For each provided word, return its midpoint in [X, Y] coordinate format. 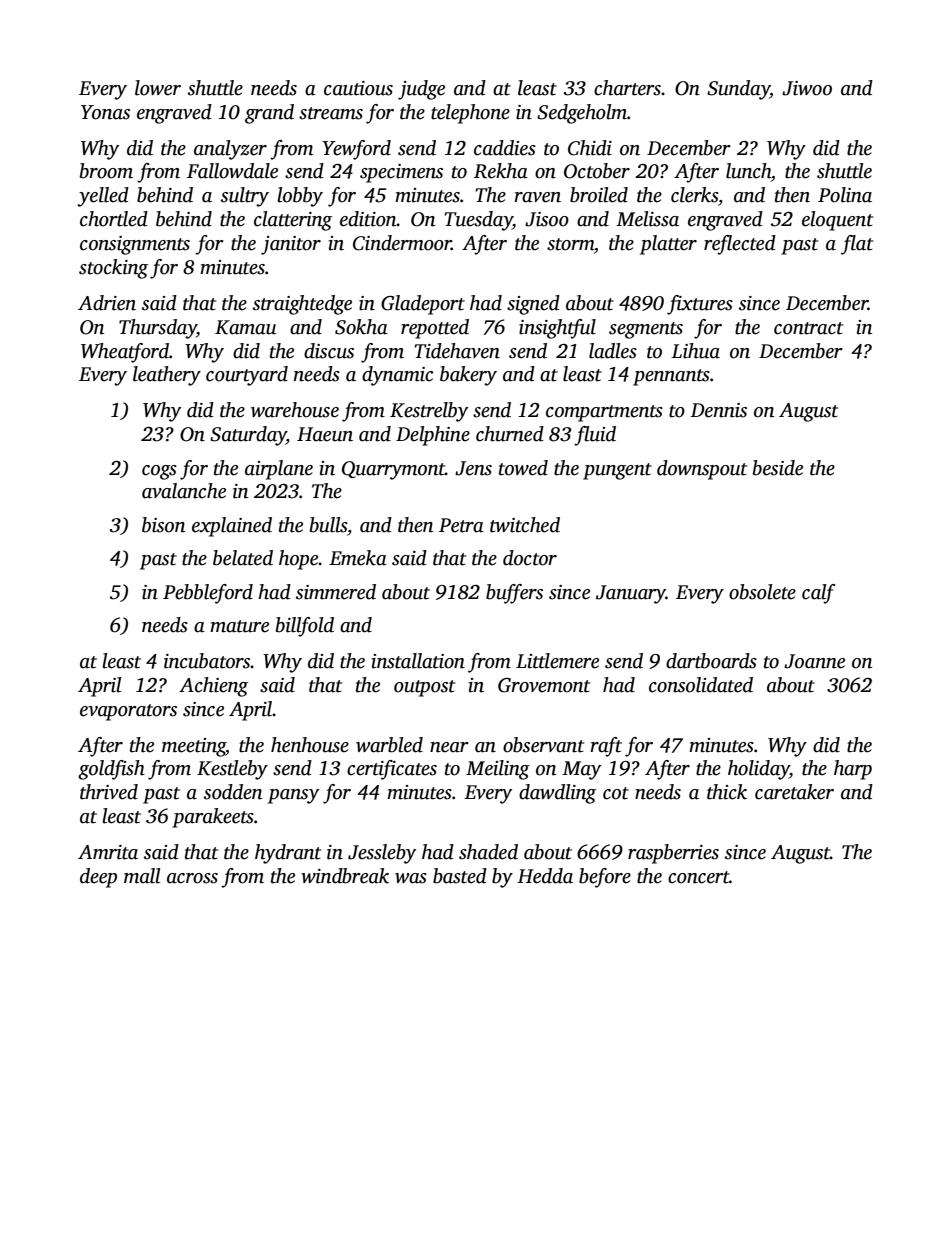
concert [699, 877]
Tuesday [478, 221]
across [192, 878]
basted [460, 876]
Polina [845, 195]
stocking [113, 269]
